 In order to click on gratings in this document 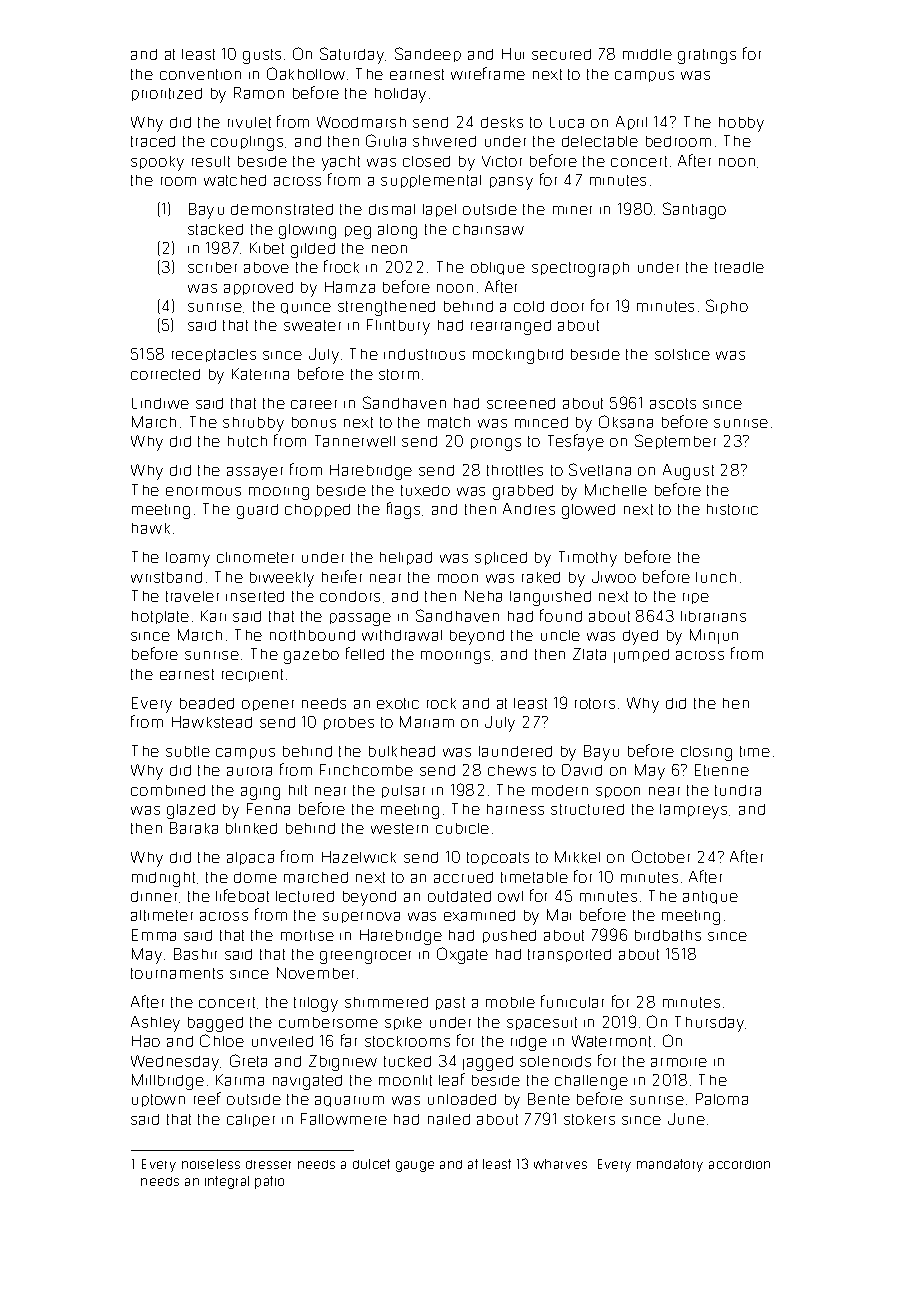, I will do `click(707, 56)`.
